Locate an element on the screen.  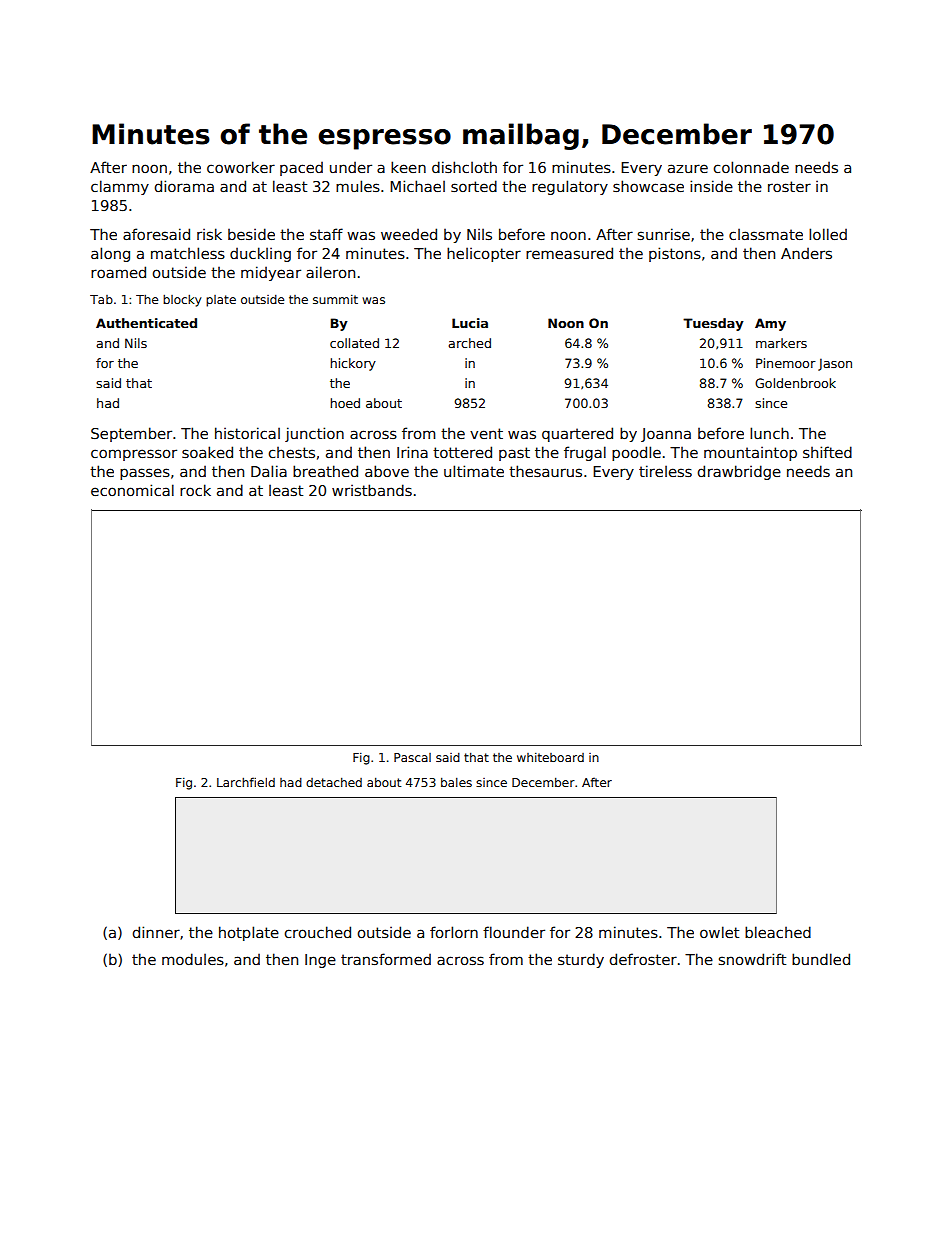
coworker is located at coordinates (241, 167).
